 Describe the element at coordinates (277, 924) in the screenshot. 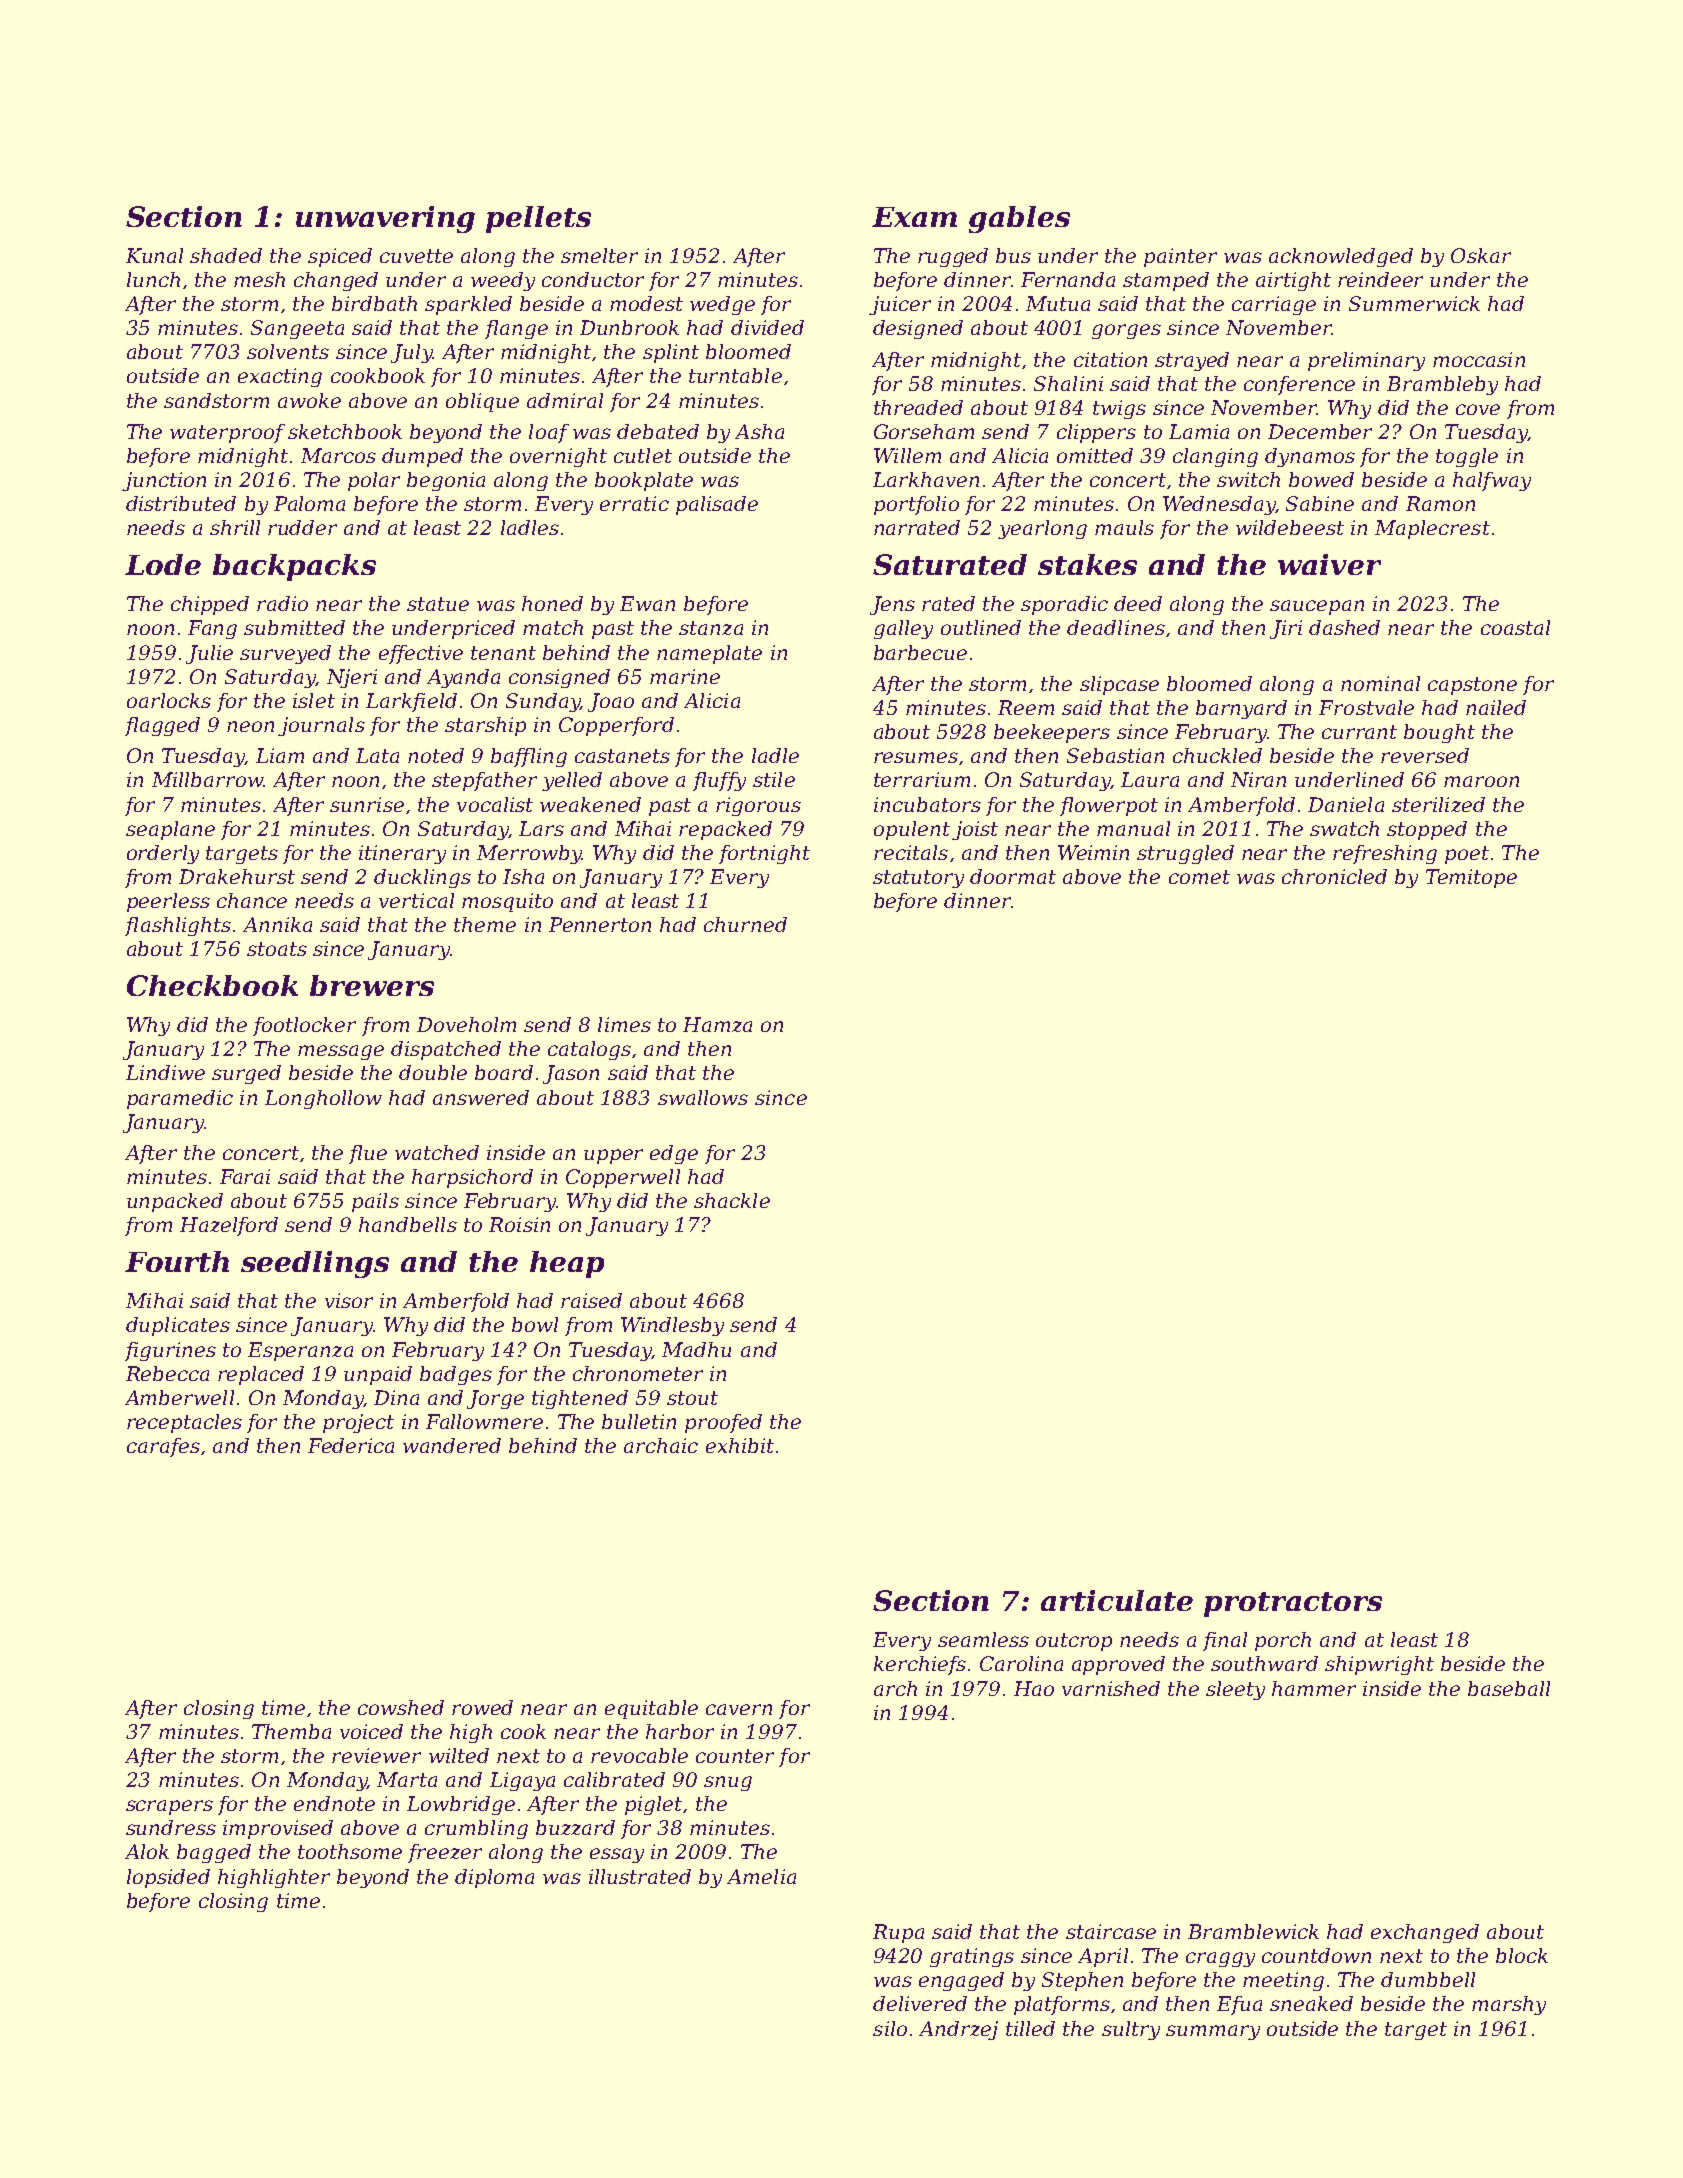

I see `Annika` at that location.
